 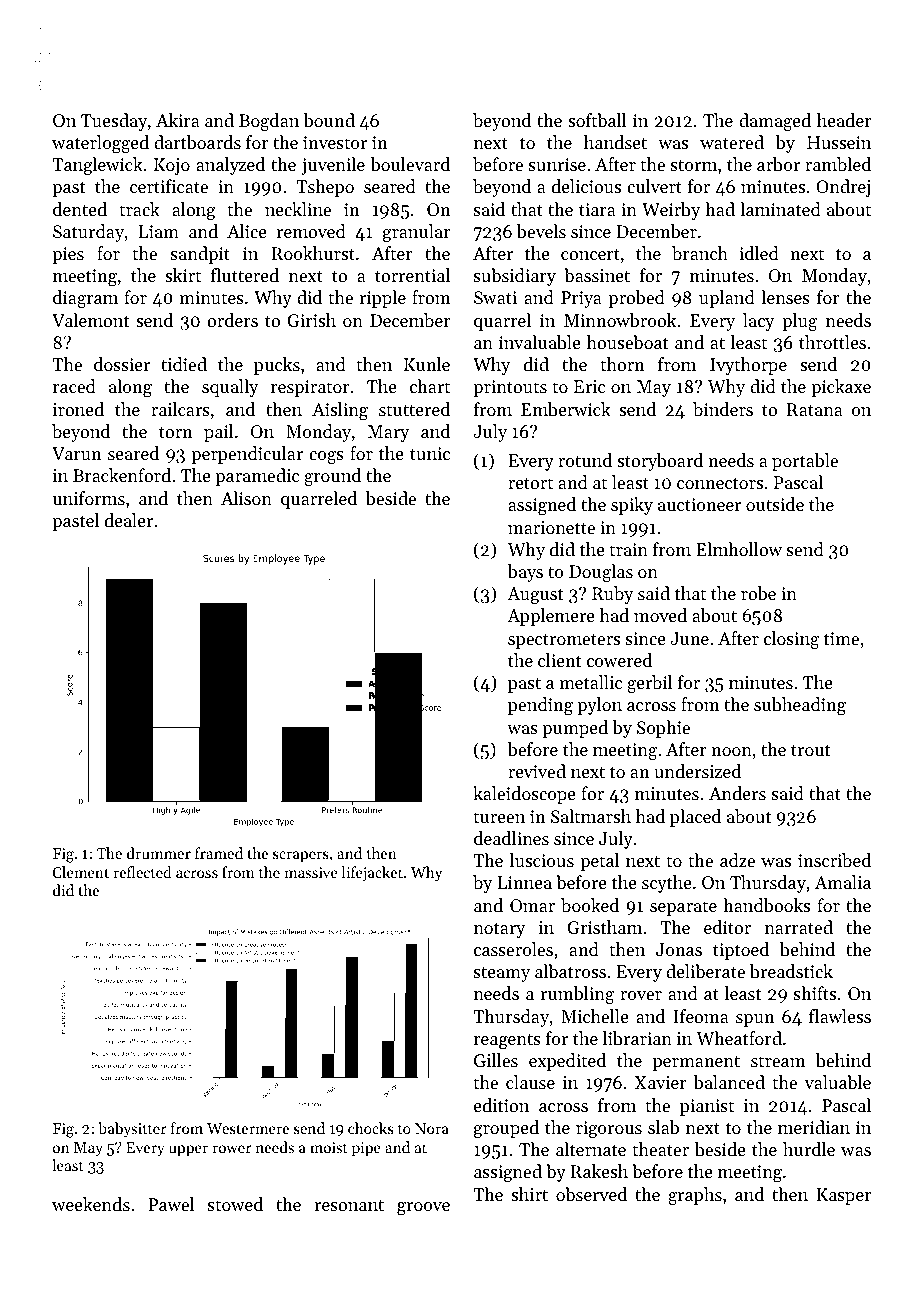 I want to click on dealer, so click(x=129, y=520).
